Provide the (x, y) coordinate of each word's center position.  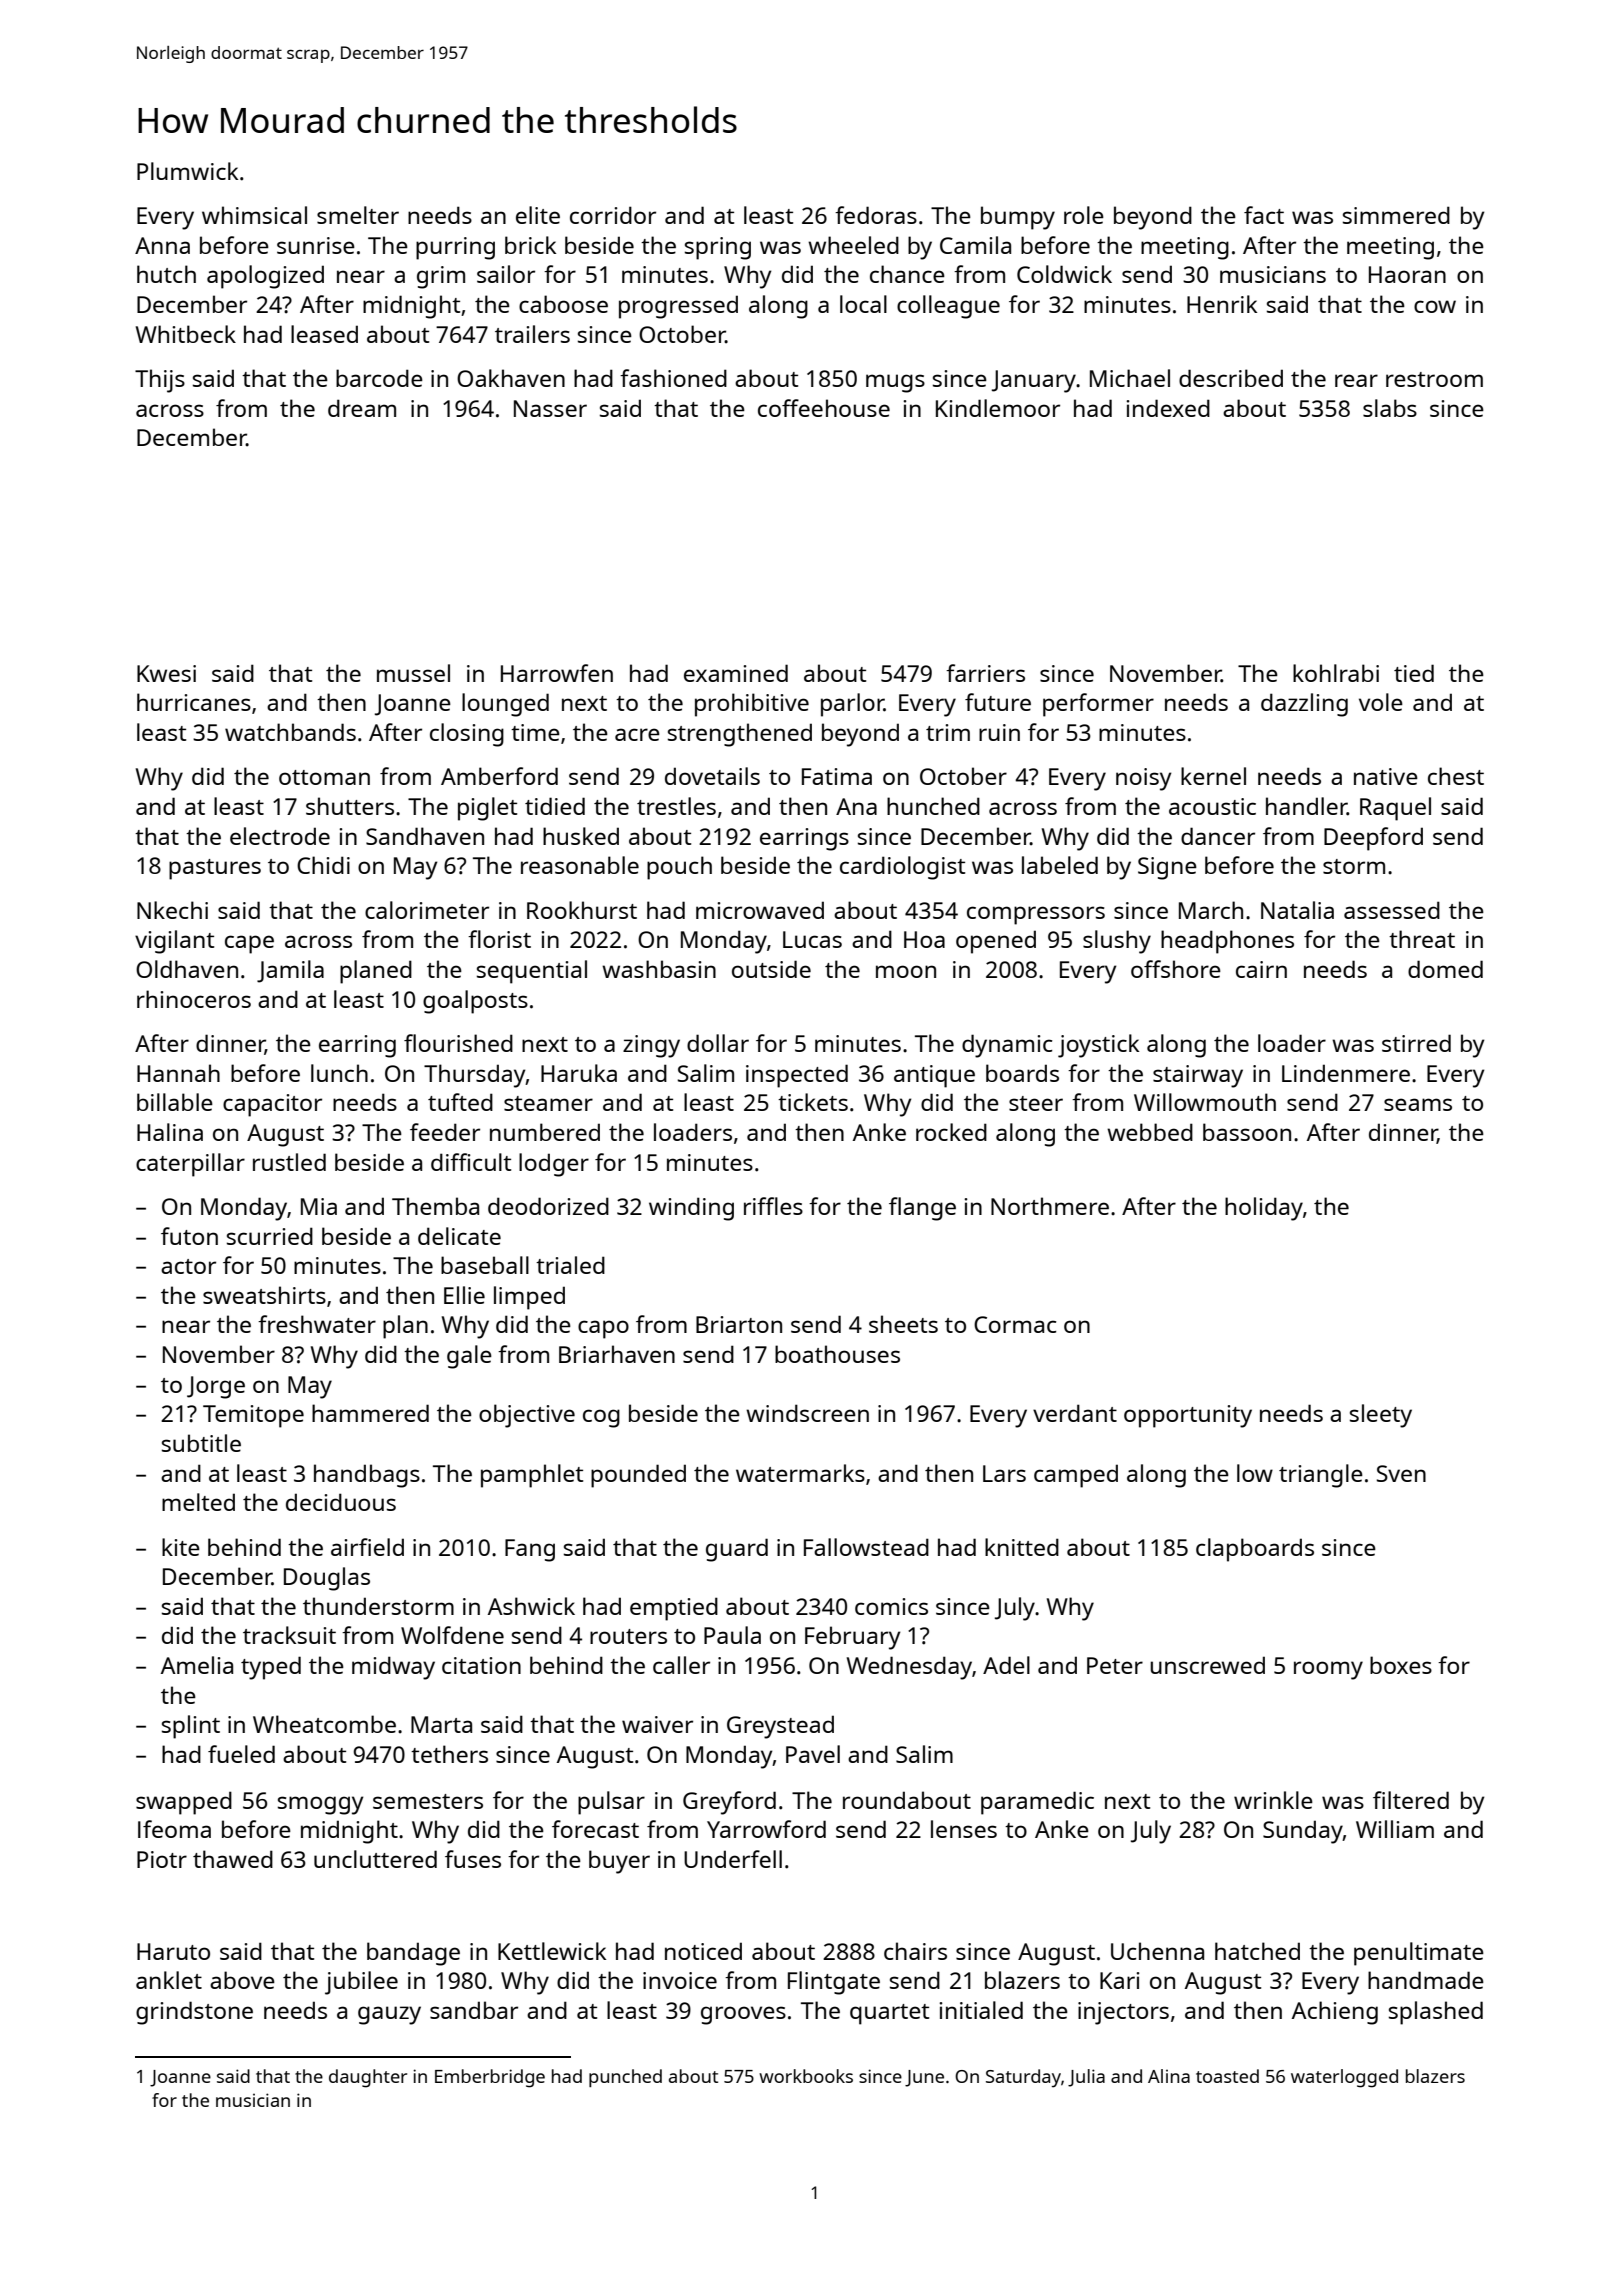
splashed (1436, 2013)
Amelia (197, 1665)
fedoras (876, 215)
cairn (1261, 969)
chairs (915, 1951)
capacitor (272, 1105)
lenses (964, 1829)
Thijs (160, 381)
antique (934, 1076)
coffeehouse (824, 408)
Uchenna (1157, 1951)
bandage (413, 1954)
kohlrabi (1336, 673)
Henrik (1222, 304)
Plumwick (187, 171)
